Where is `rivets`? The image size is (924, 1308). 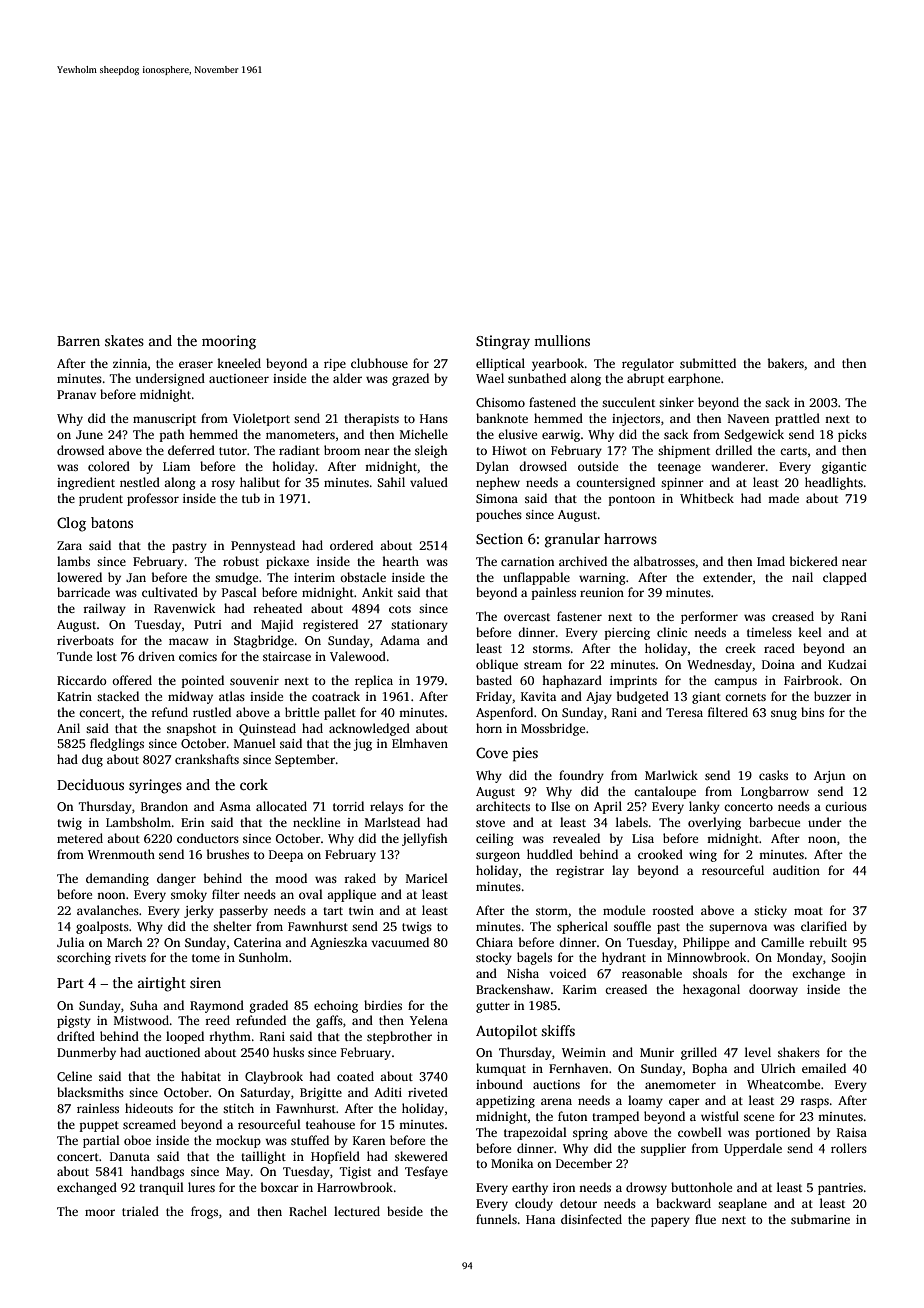
rivets is located at coordinates (130, 957).
